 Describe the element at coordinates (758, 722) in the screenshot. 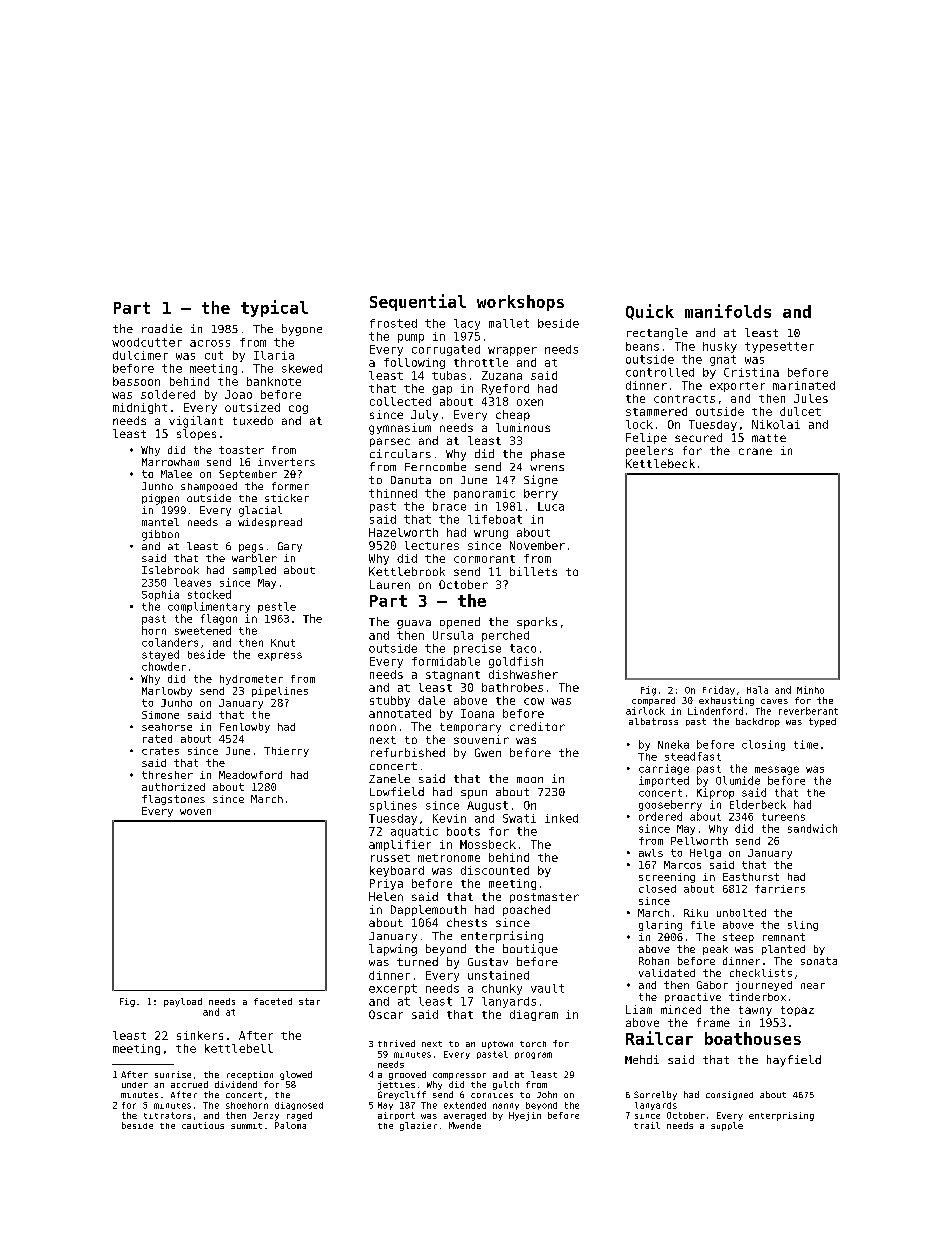

I see `backdrop` at that location.
